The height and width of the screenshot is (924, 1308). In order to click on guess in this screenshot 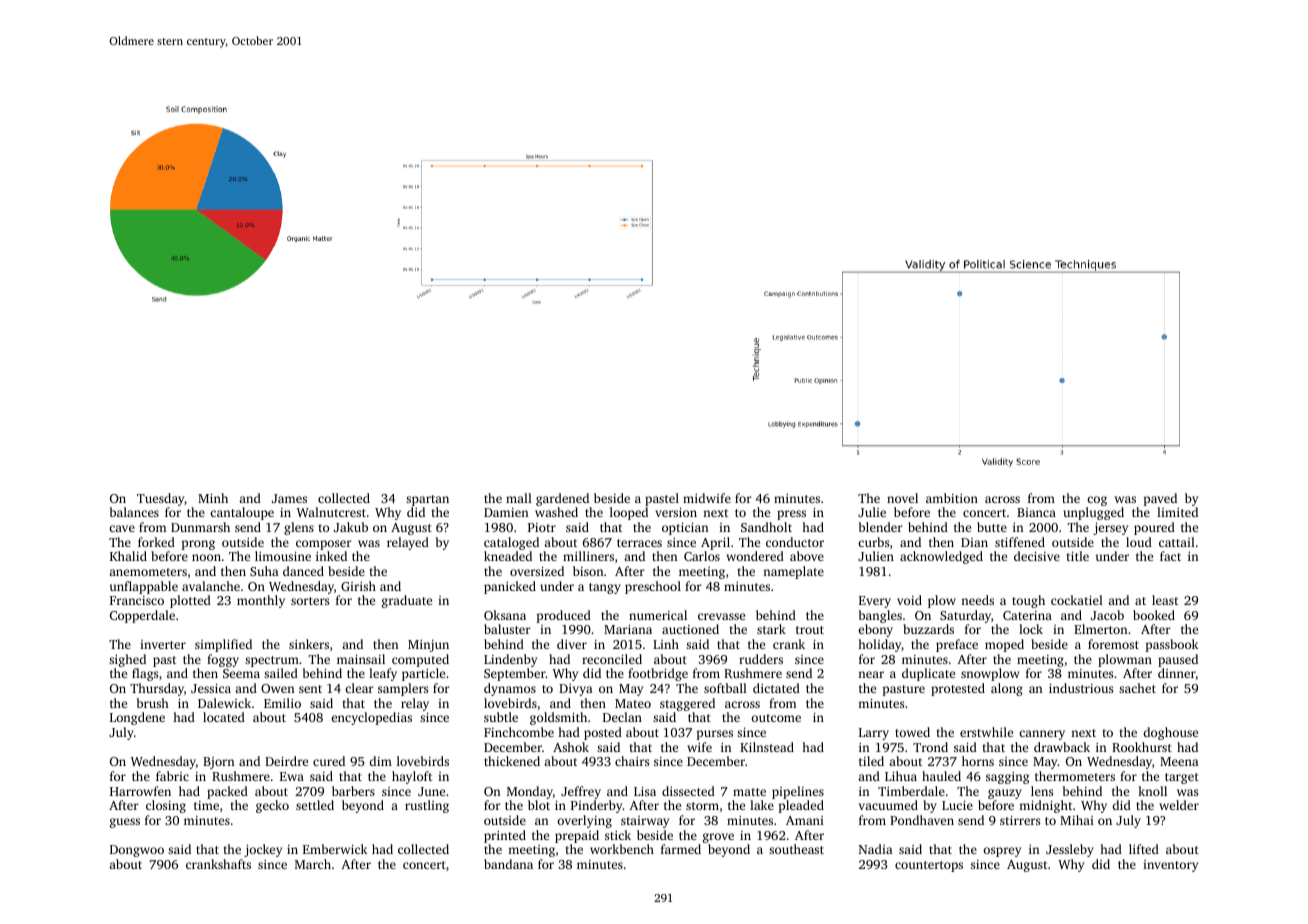, I will do `click(125, 823)`.
